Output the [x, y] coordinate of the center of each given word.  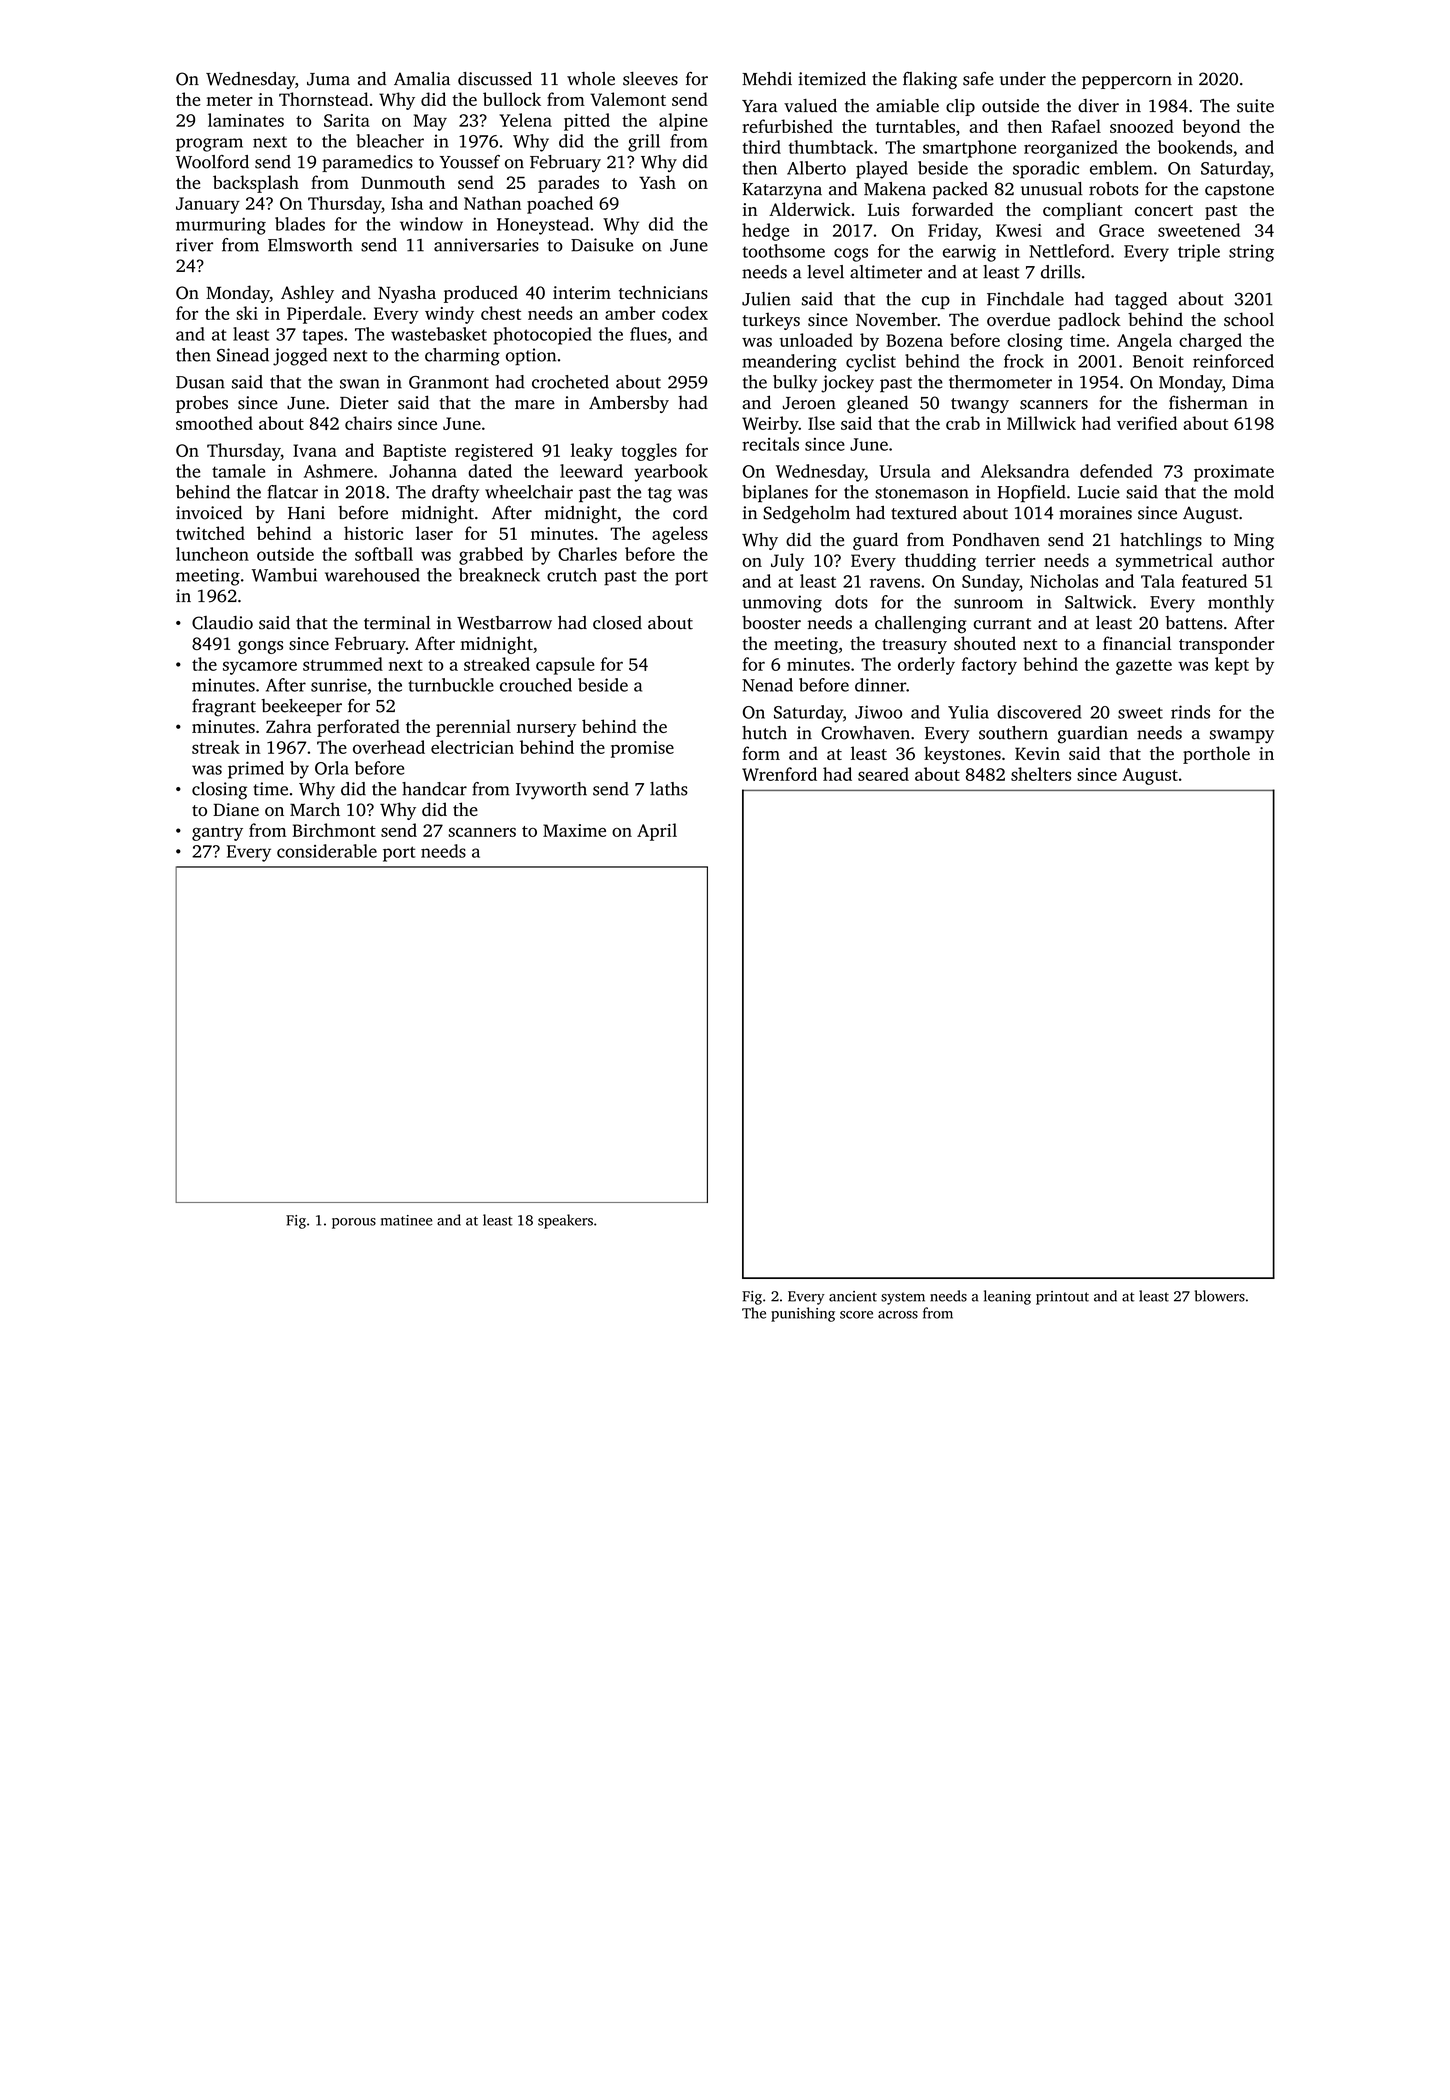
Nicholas [1064, 581]
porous [354, 1223]
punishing [803, 1314]
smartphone [969, 149]
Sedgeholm [806, 515]
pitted [587, 122]
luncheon [212, 554]
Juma [328, 79]
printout [1062, 1298]
